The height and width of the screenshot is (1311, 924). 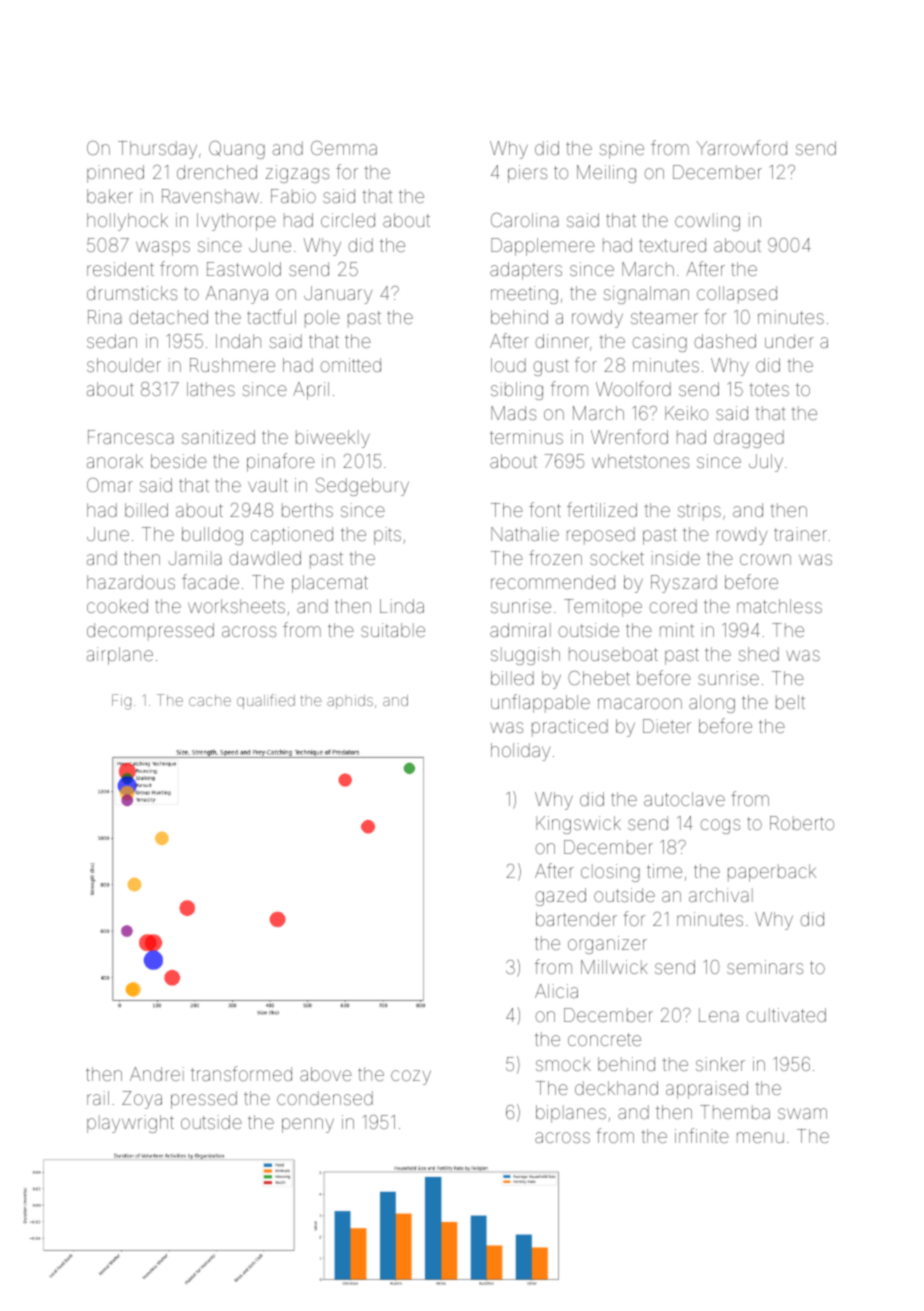 What do you see at coordinates (790, 702) in the screenshot?
I see `belt` at bounding box center [790, 702].
